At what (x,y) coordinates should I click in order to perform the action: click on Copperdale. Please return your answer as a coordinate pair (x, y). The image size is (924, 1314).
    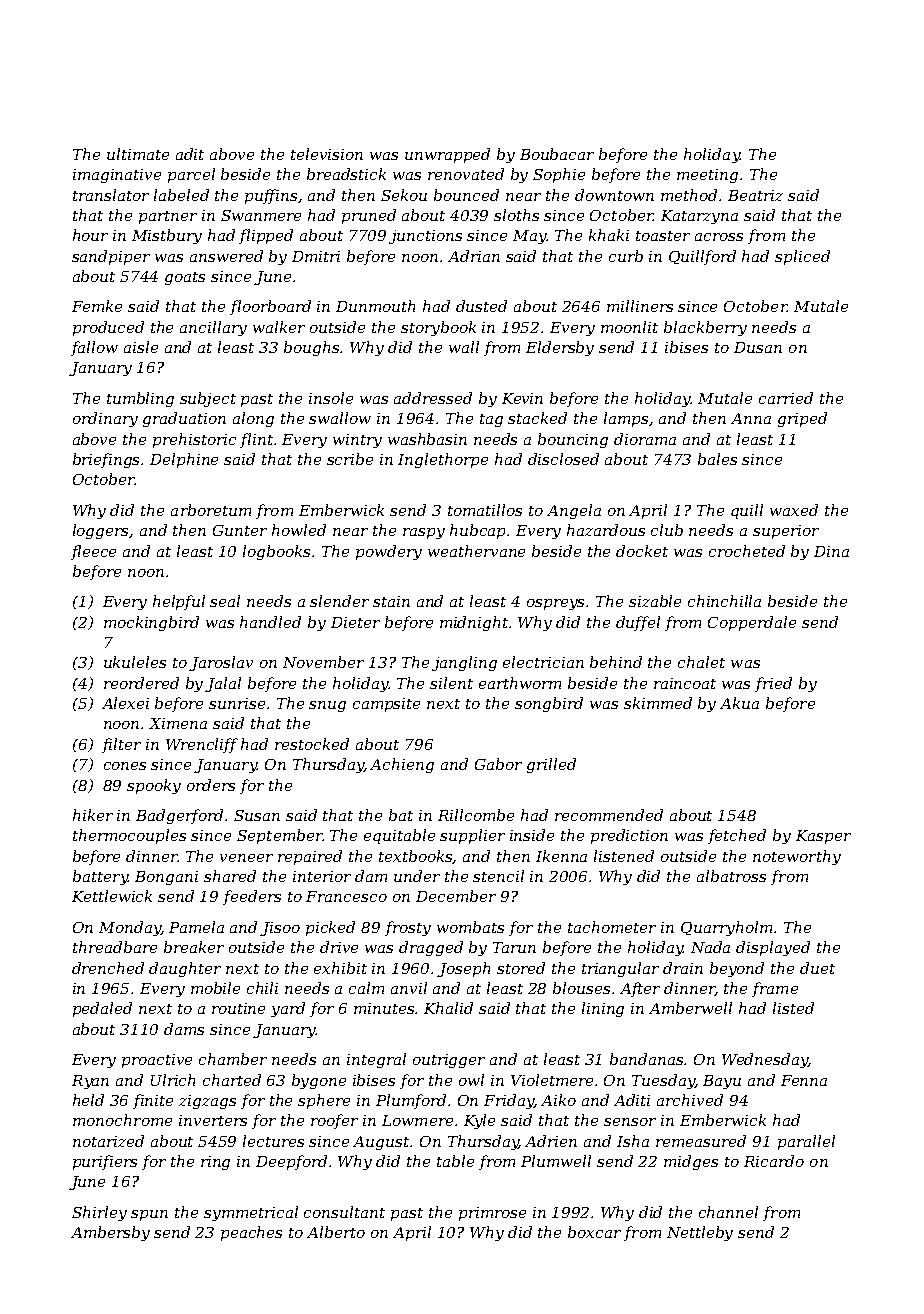
    Looking at the image, I should click on (752, 623).
